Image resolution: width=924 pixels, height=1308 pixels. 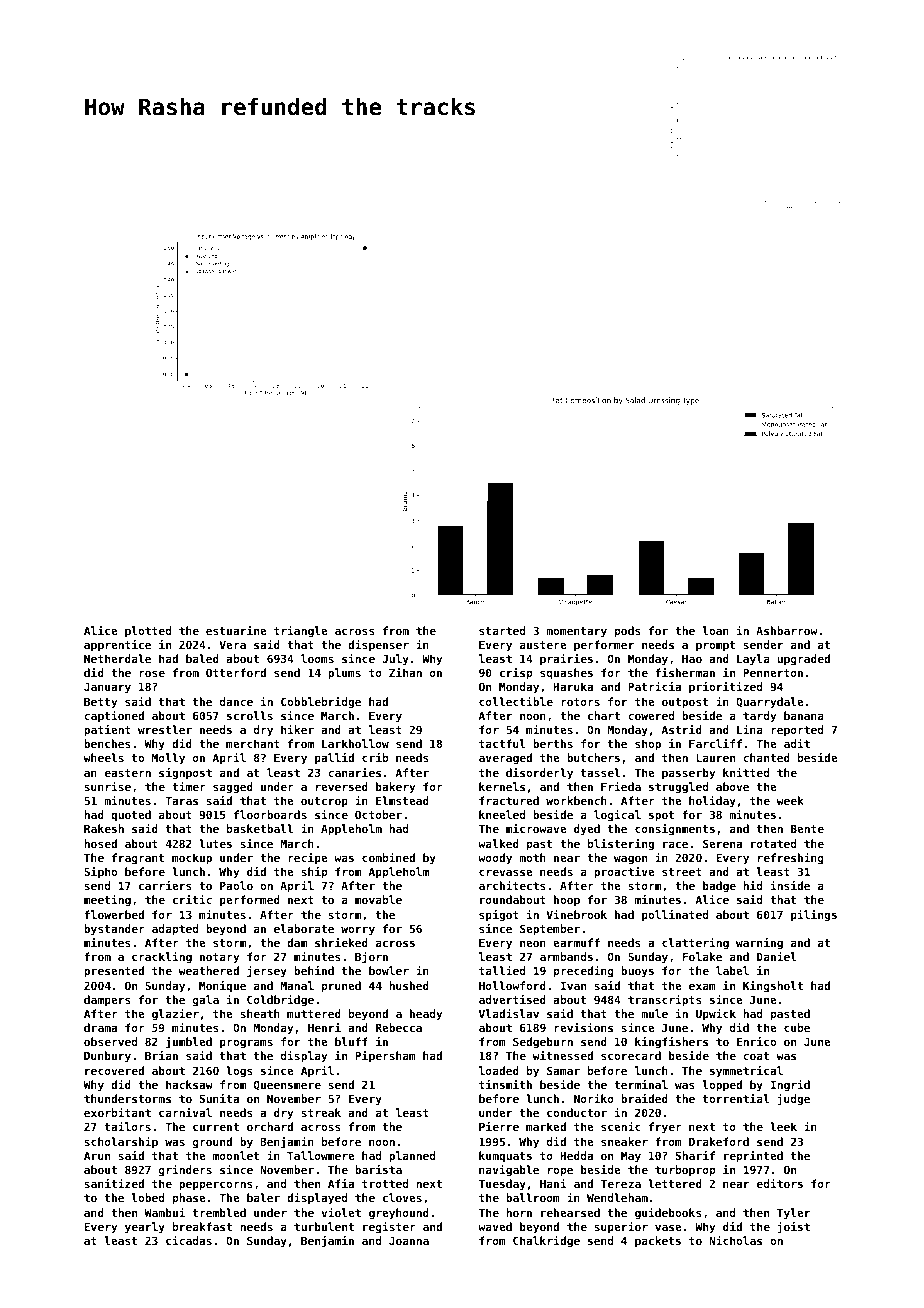 What do you see at coordinates (516, 701) in the document?
I see `collectible` at bounding box center [516, 701].
